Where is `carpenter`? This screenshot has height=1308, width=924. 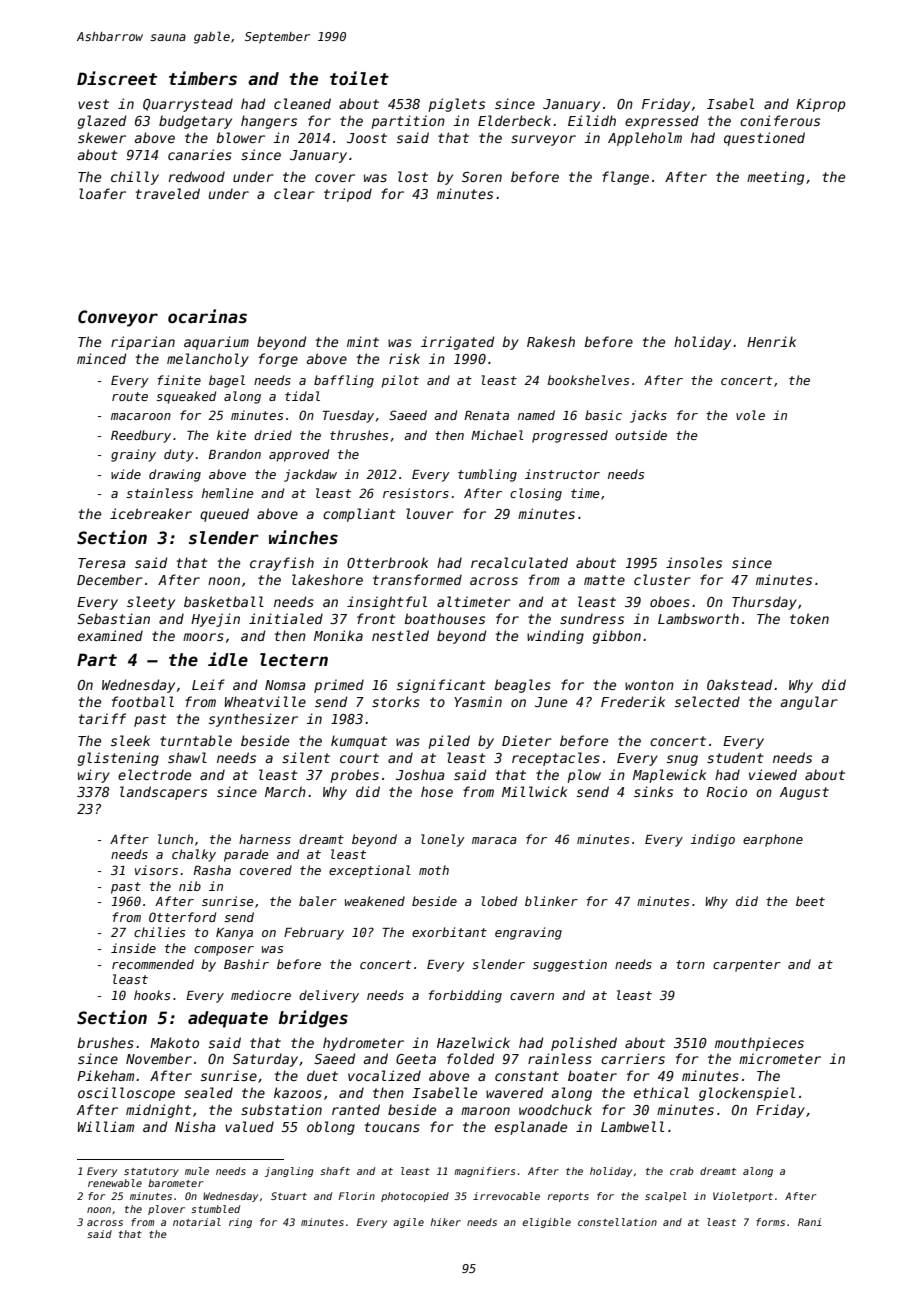
carpenter is located at coordinates (747, 966).
